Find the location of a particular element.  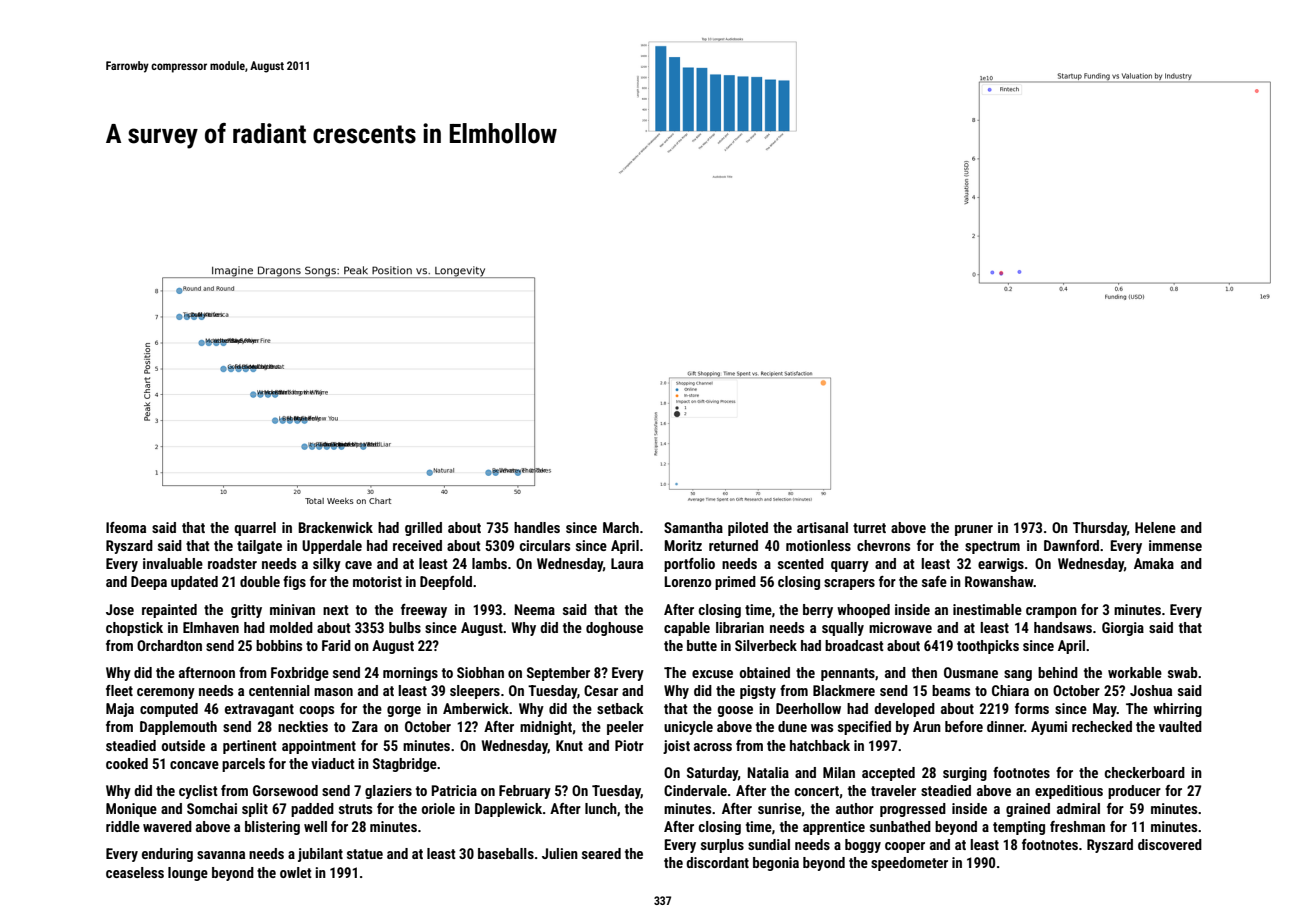

beams is located at coordinates (951, 690).
